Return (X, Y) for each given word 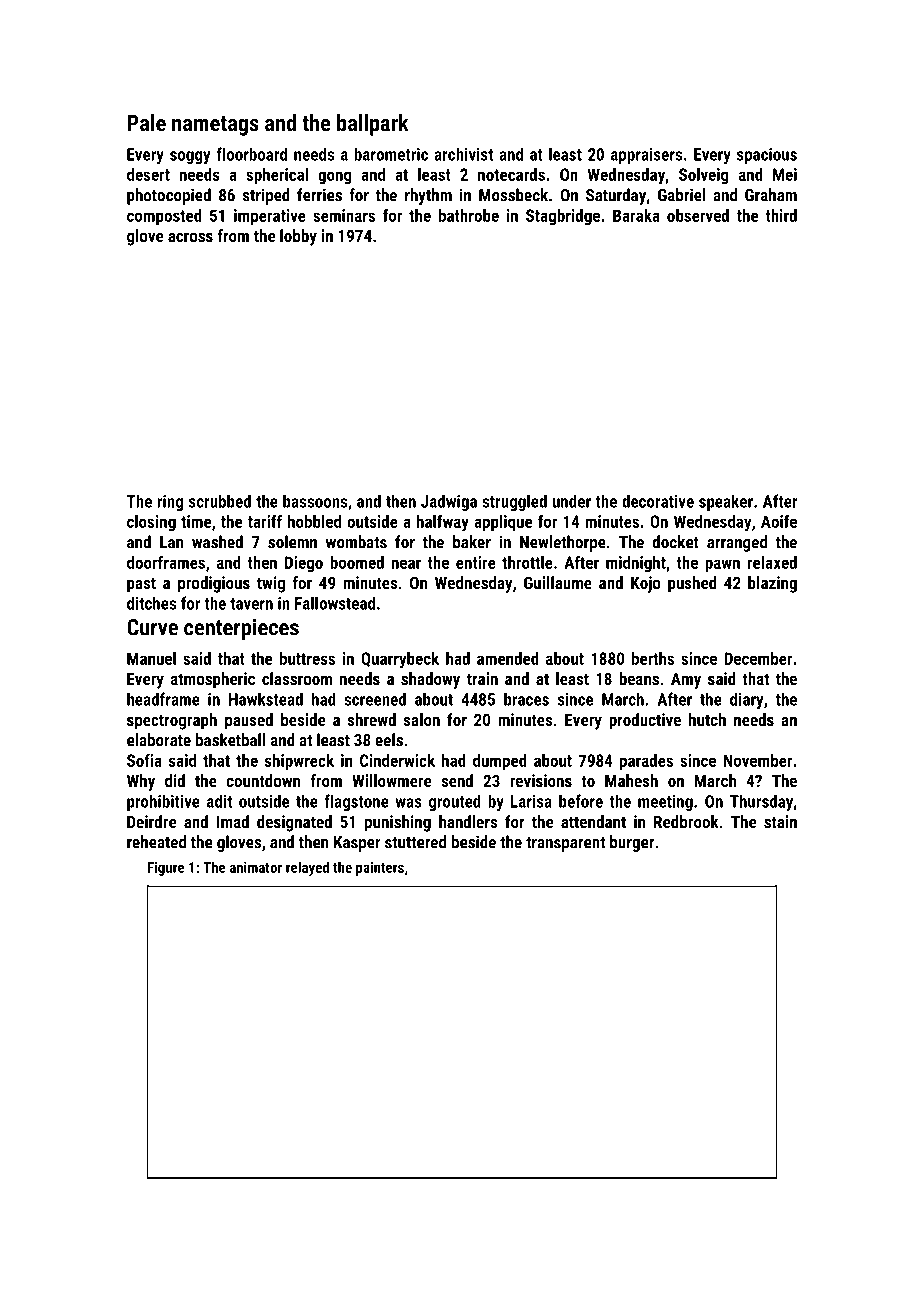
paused (249, 721)
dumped (500, 762)
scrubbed (220, 501)
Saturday (616, 196)
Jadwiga (449, 502)
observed (698, 215)
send (457, 780)
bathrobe (469, 215)
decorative (658, 501)
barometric (391, 154)
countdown (263, 780)
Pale (147, 122)
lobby (298, 237)
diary (746, 700)
